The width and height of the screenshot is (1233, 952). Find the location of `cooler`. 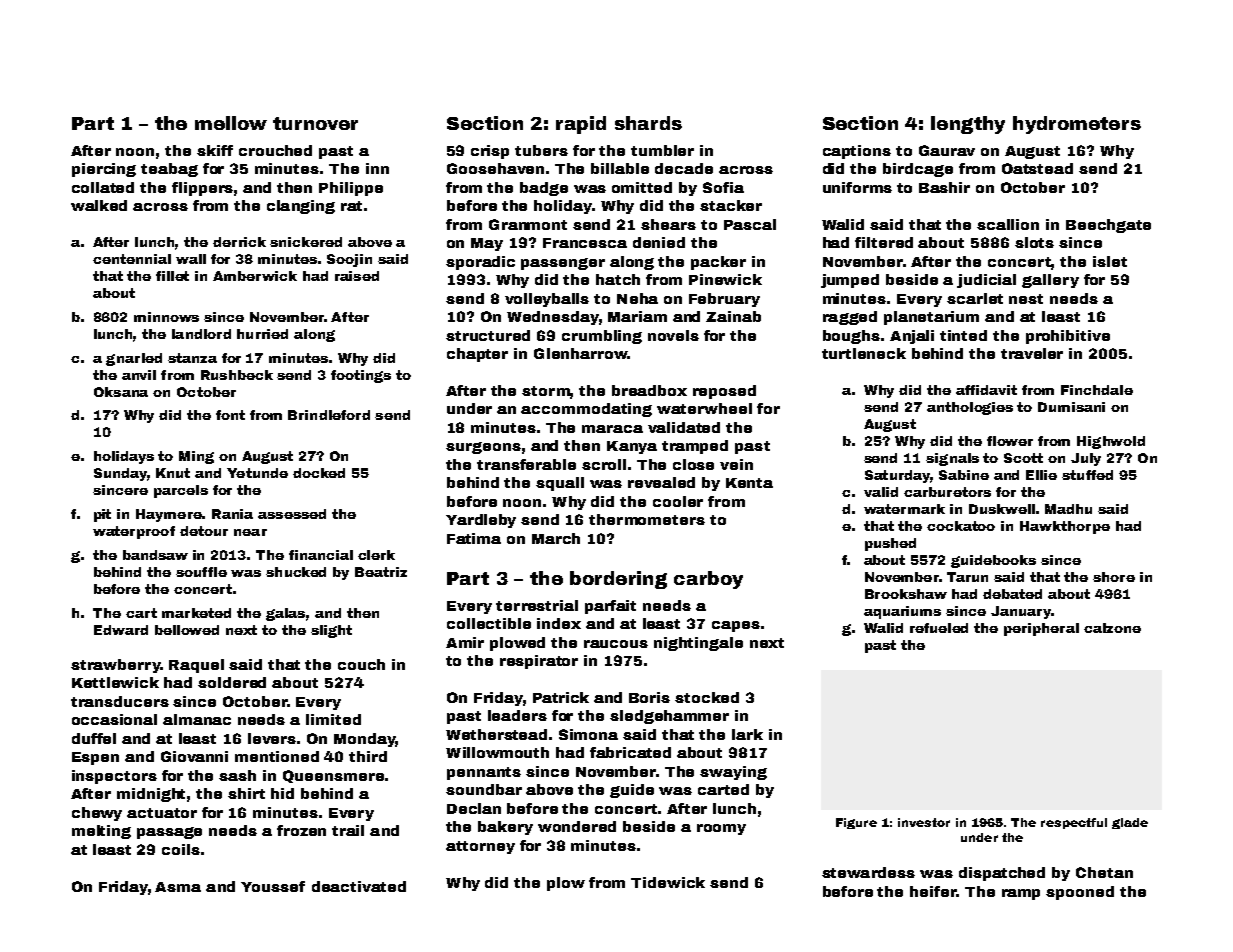

cooler is located at coordinates (678, 501).
